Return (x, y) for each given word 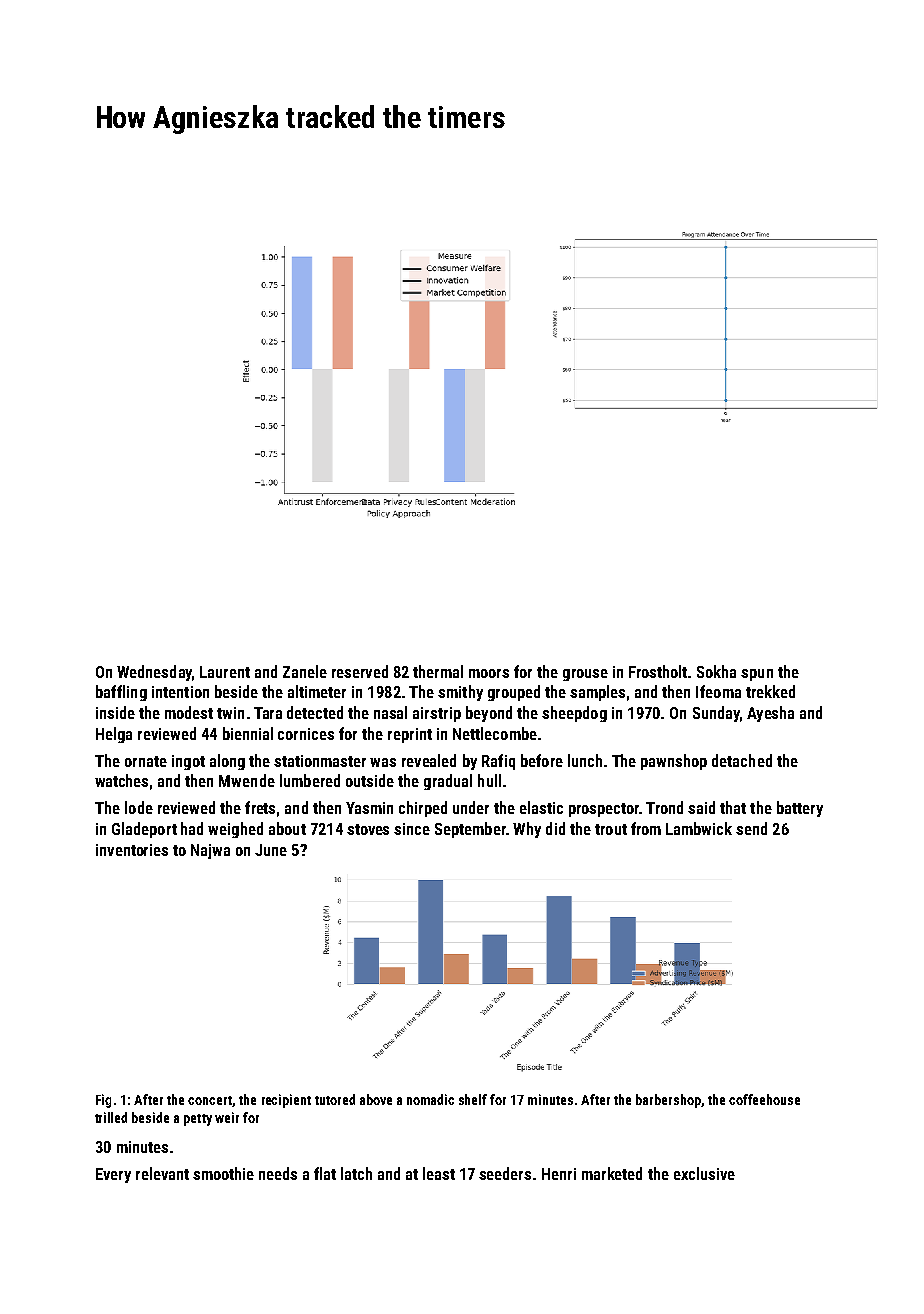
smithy (460, 693)
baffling (121, 693)
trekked (770, 691)
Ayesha (770, 714)
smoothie (223, 1173)
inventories (132, 850)
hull (489, 780)
